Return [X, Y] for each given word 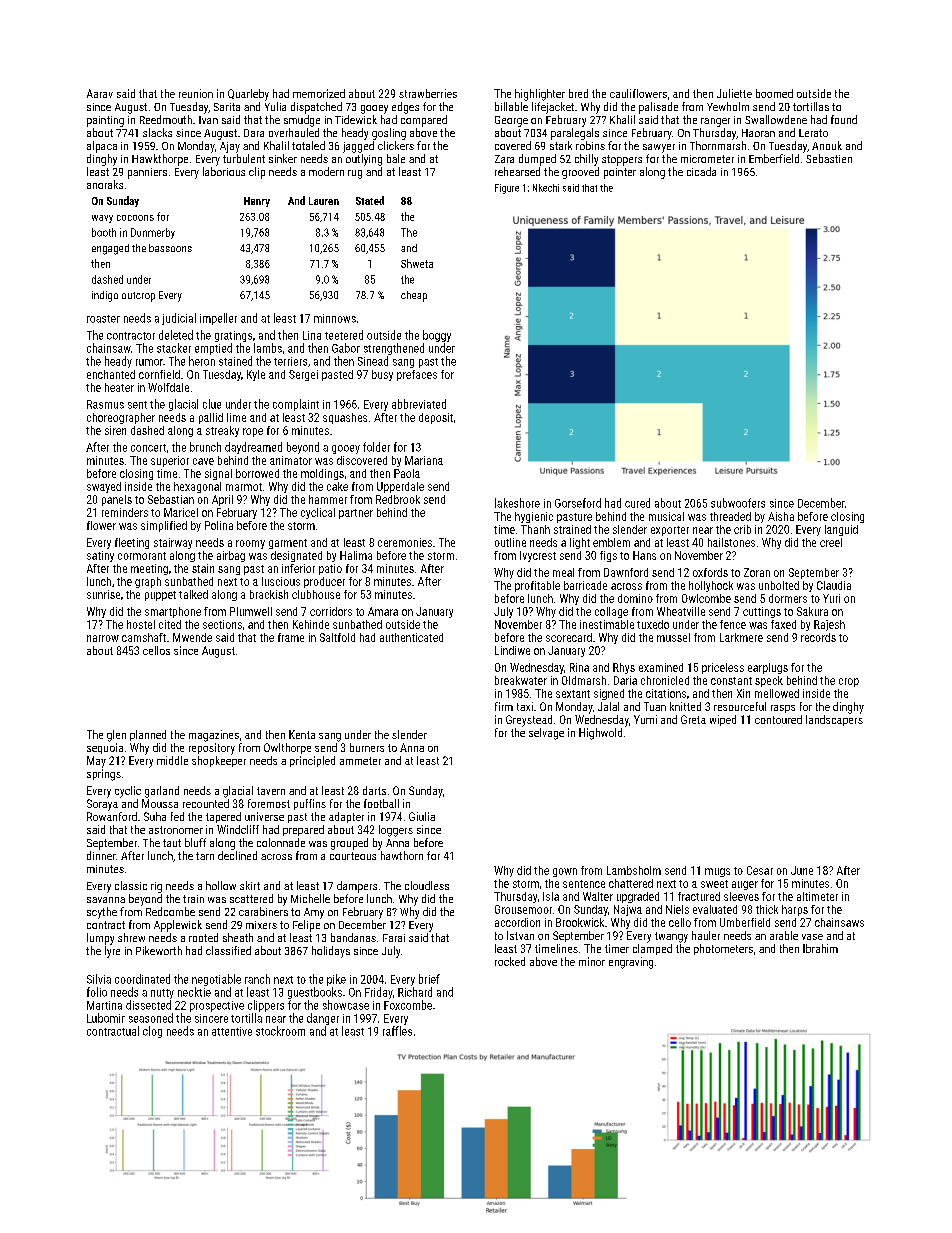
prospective [217, 1006]
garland [162, 792]
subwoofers [738, 503]
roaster [103, 319]
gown [565, 872]
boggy [437, 336]
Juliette [734, 93]
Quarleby [248, 95]
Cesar [760, 870]
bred [578, 93]
